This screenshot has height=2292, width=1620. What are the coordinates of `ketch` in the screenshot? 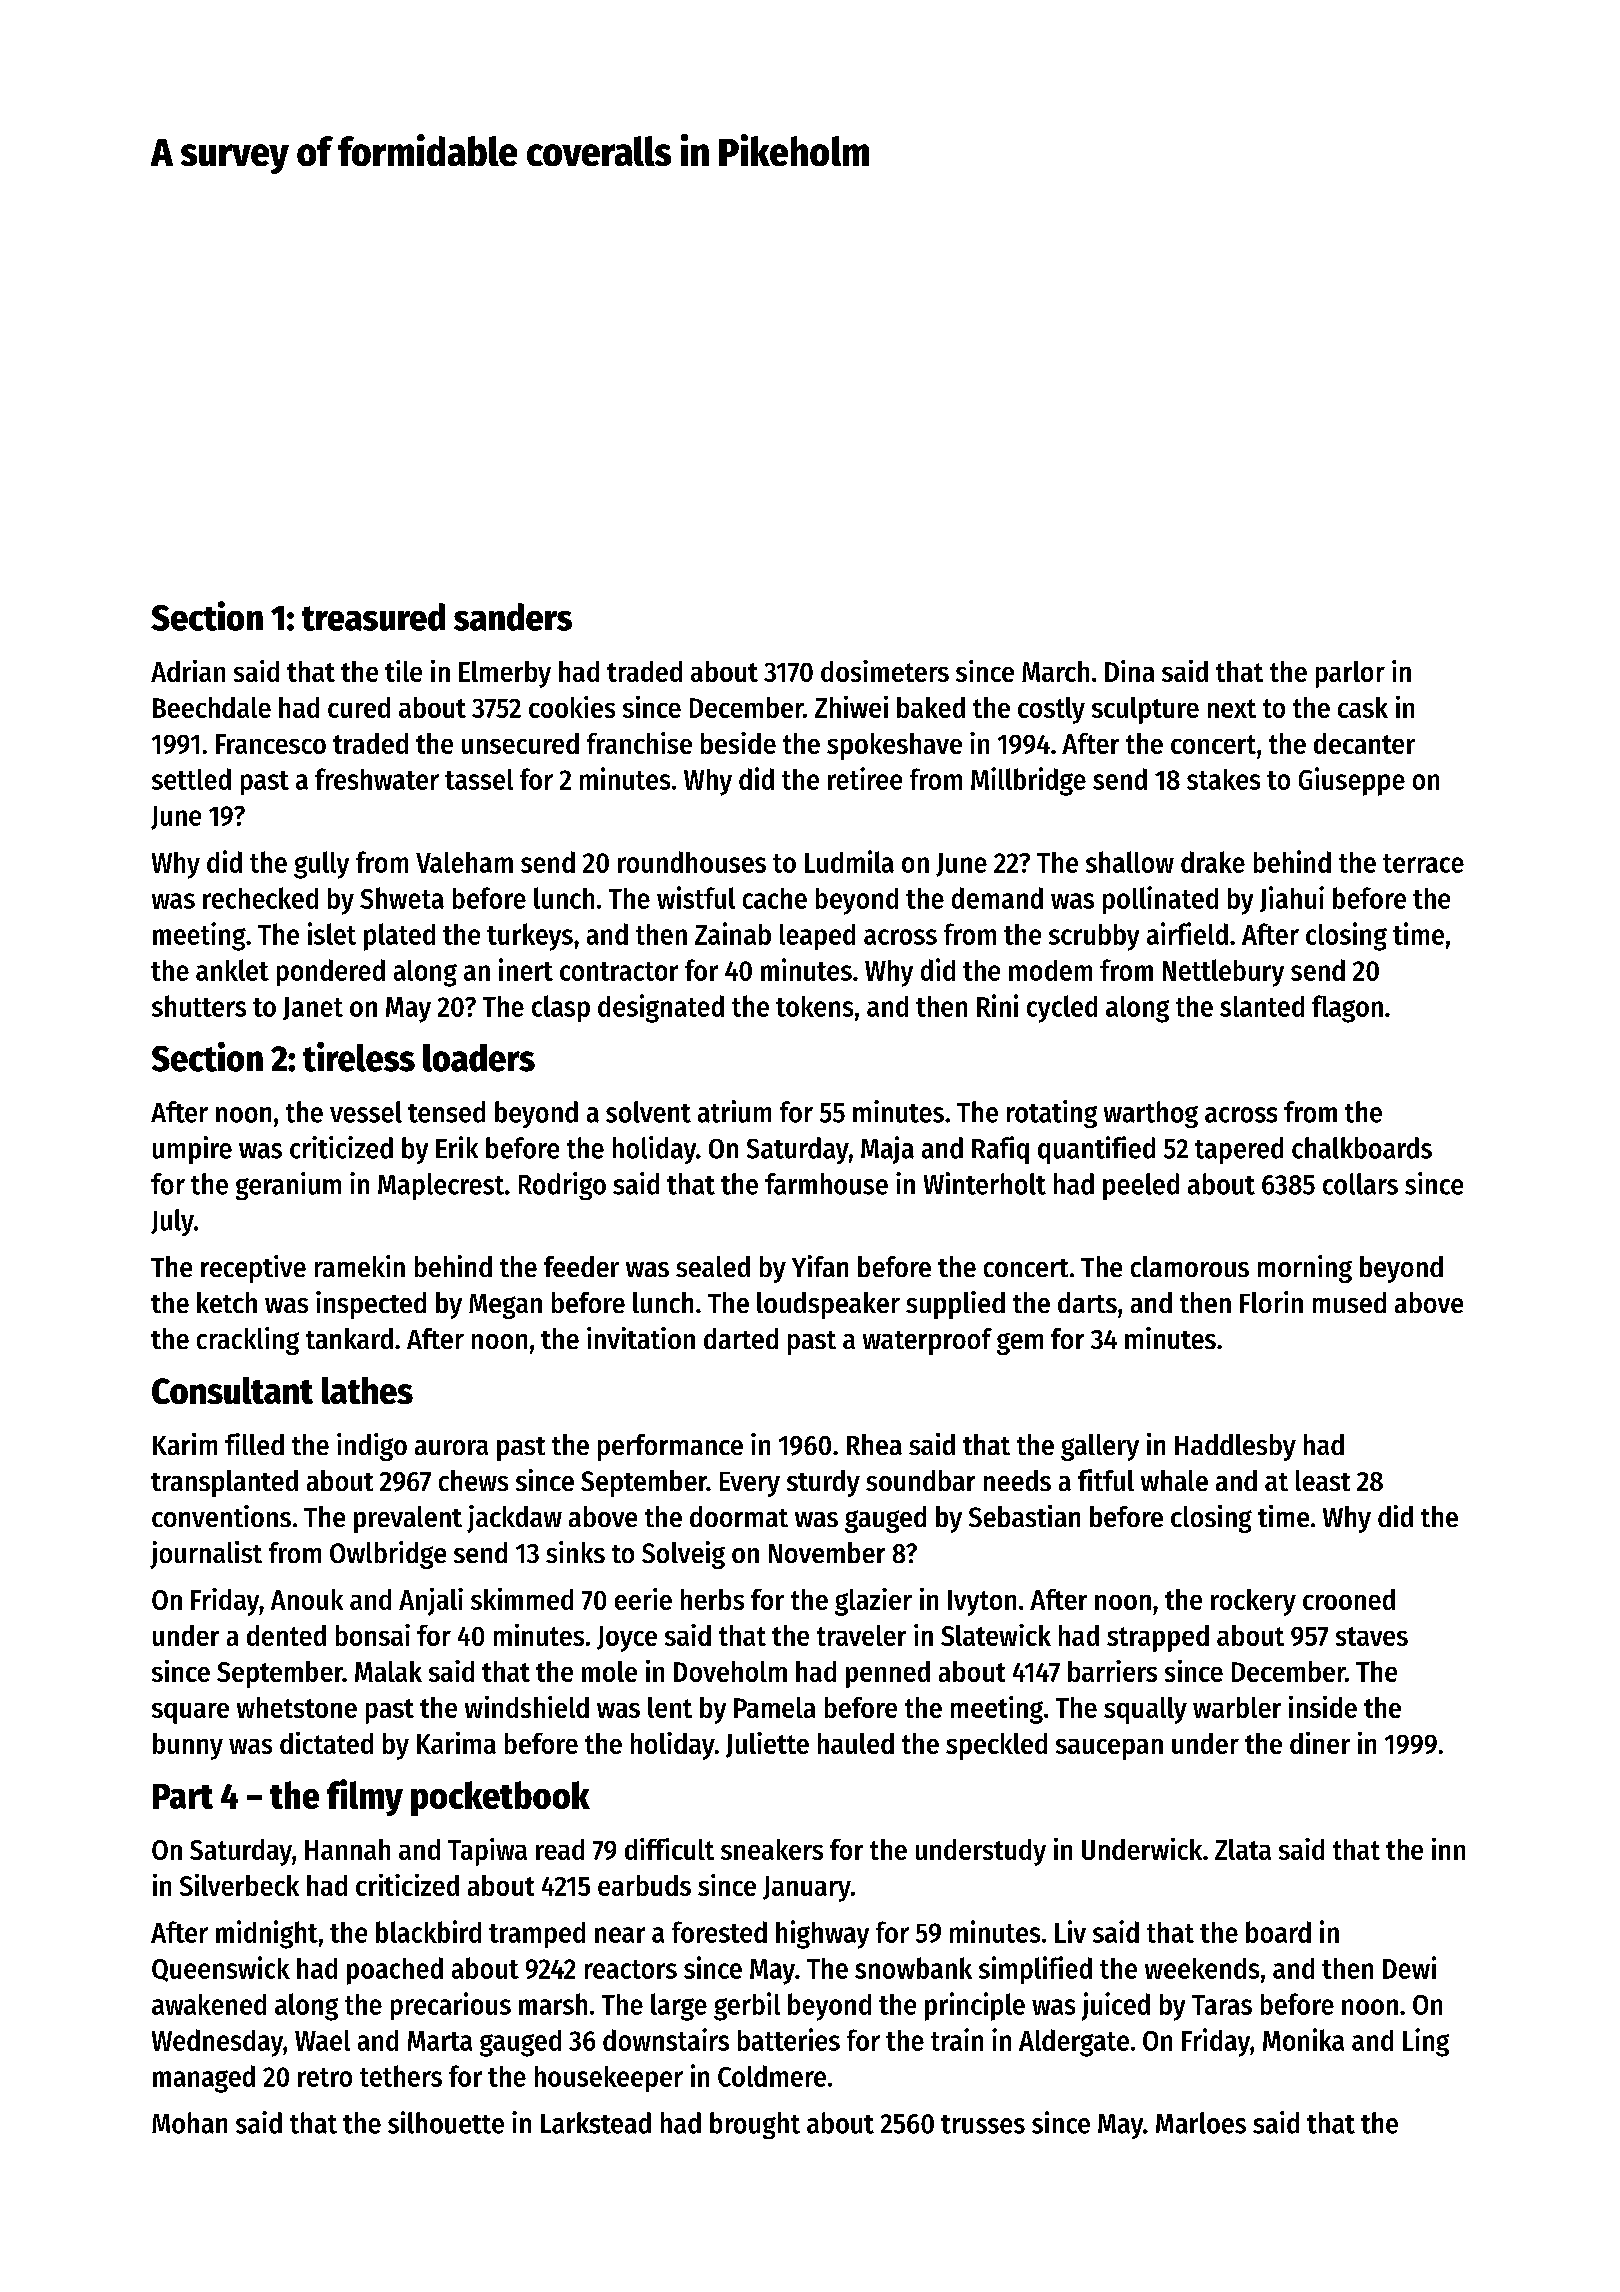 It's located at (227, 1302).
